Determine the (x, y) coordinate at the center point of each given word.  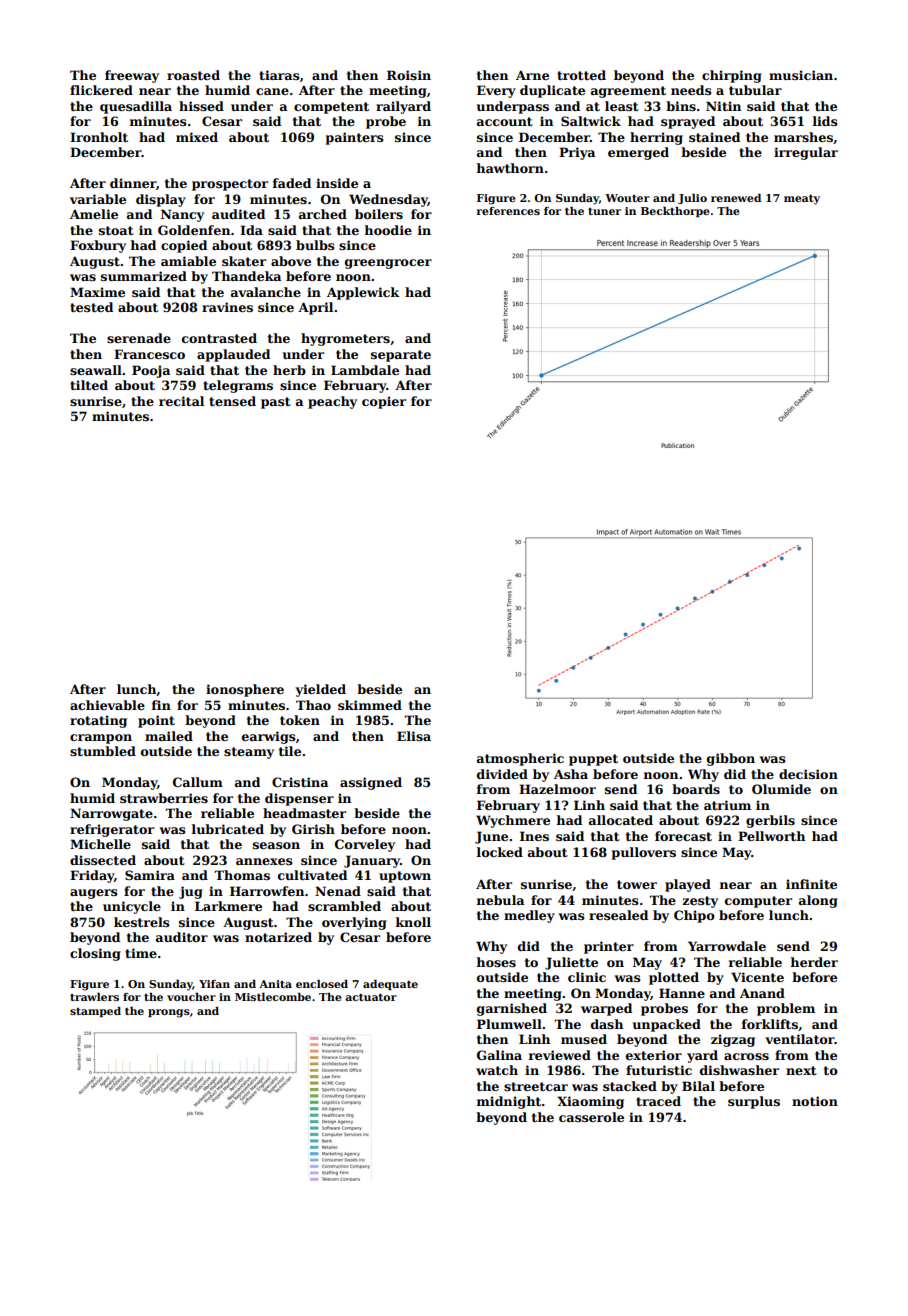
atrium (727, 805)
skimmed (370, 705)
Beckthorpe (675, 212)
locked (500, 852)
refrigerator (112, 830)
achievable (107, 705)
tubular (755, 90)
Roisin (409, 75)
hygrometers (345, 339)
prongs (169, 1013)
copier (384, 402)
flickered (101, 90)
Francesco (149, 354)
